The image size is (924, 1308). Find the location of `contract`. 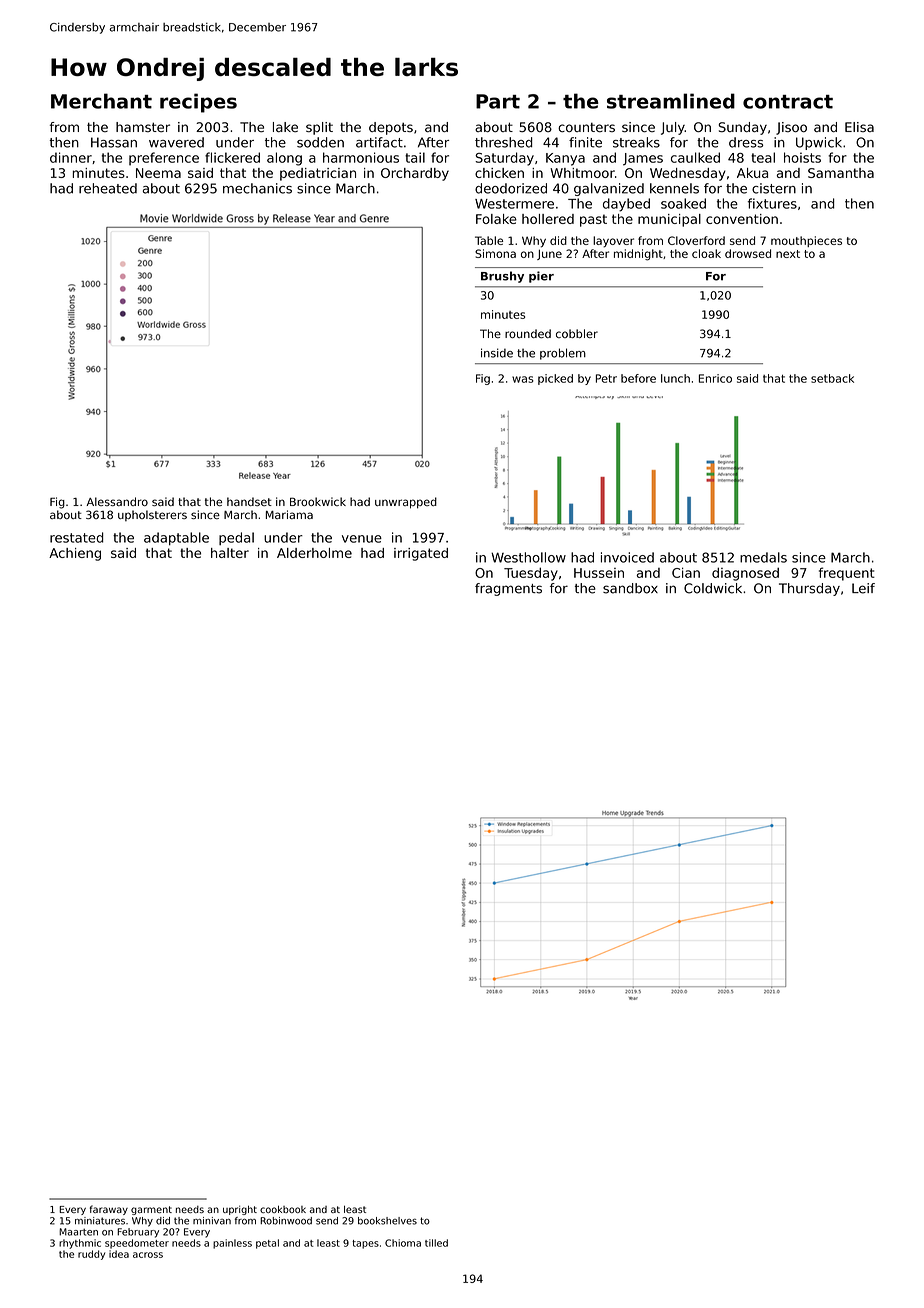

contract is located at coordinates (788, 102).
